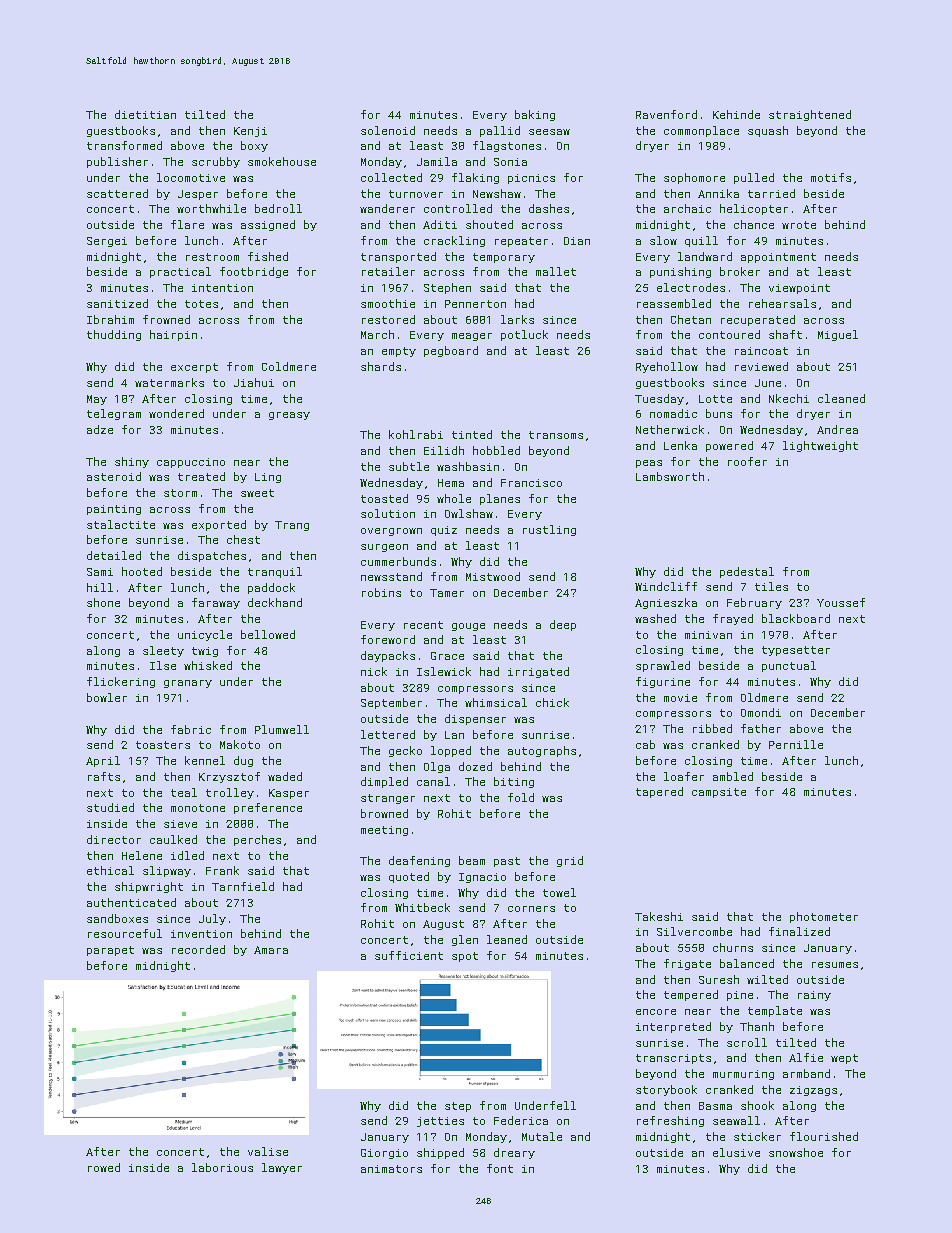 This document has width=952, height=1233. I want to click on Andrea, so click(837, 429).
